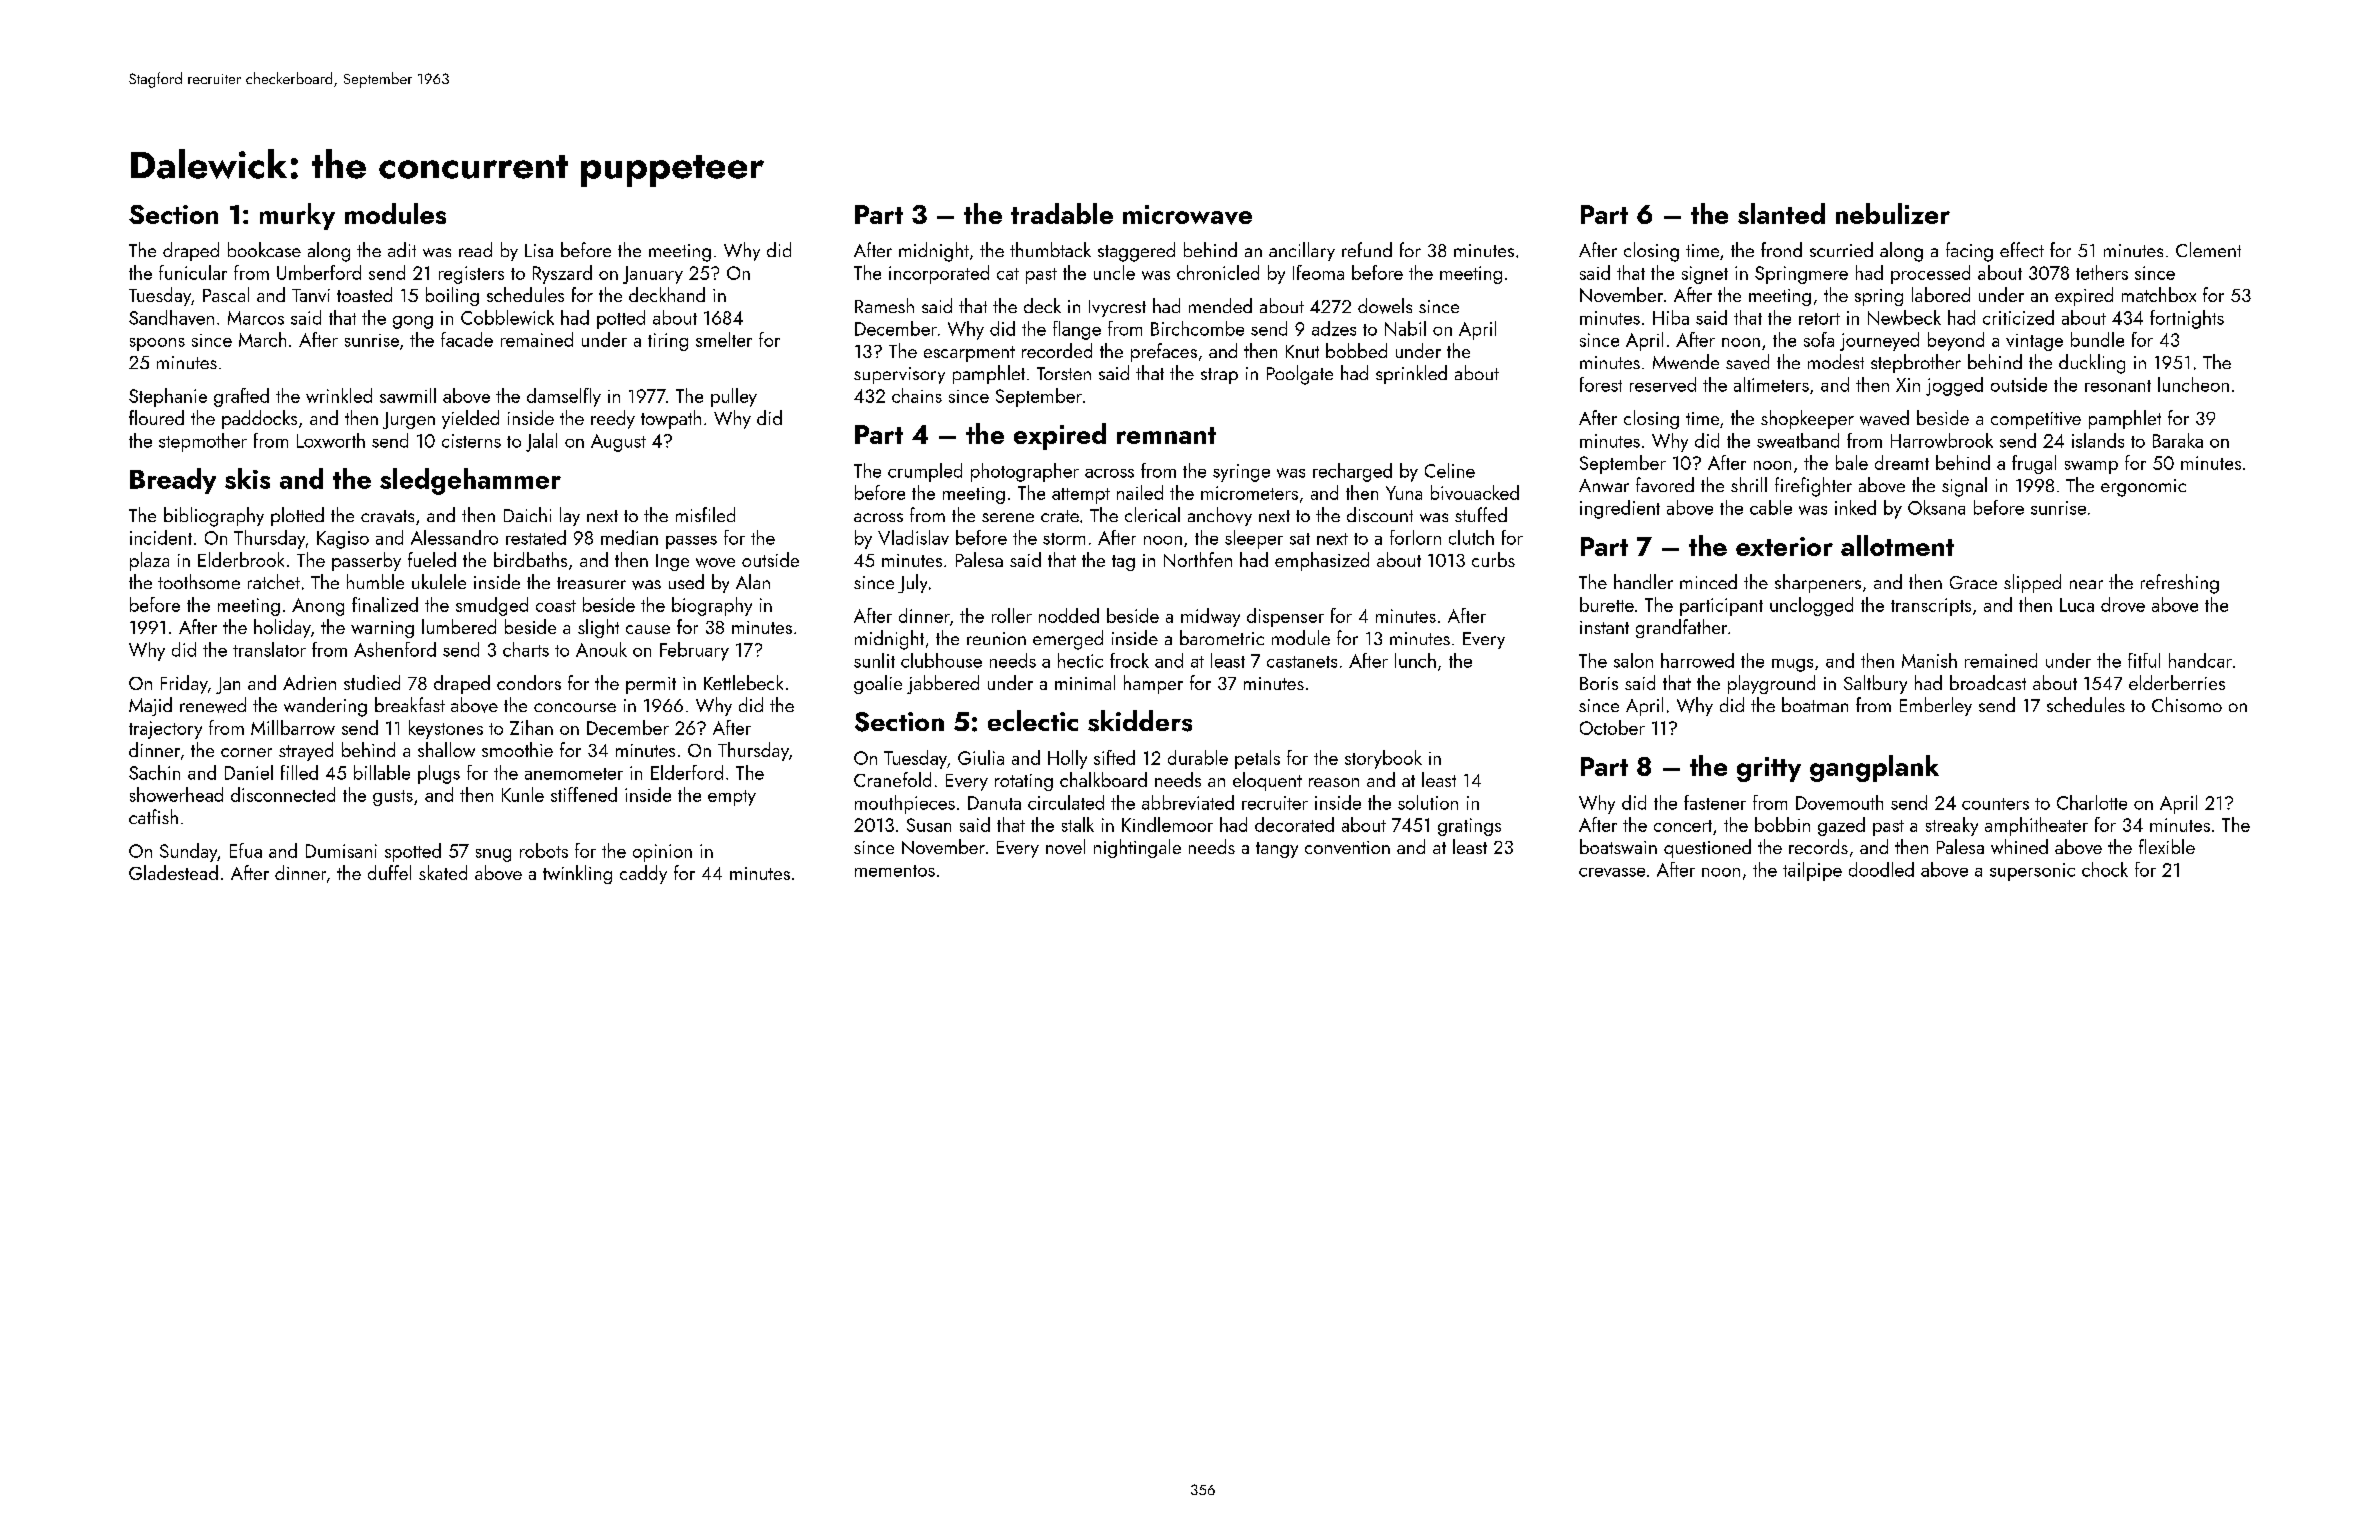 Image resolution: width=2380 pixels, height=1540 pixels. Describe the element at coordinates (2178, 440) in the screenshot. I see `Baraka` at that location.
